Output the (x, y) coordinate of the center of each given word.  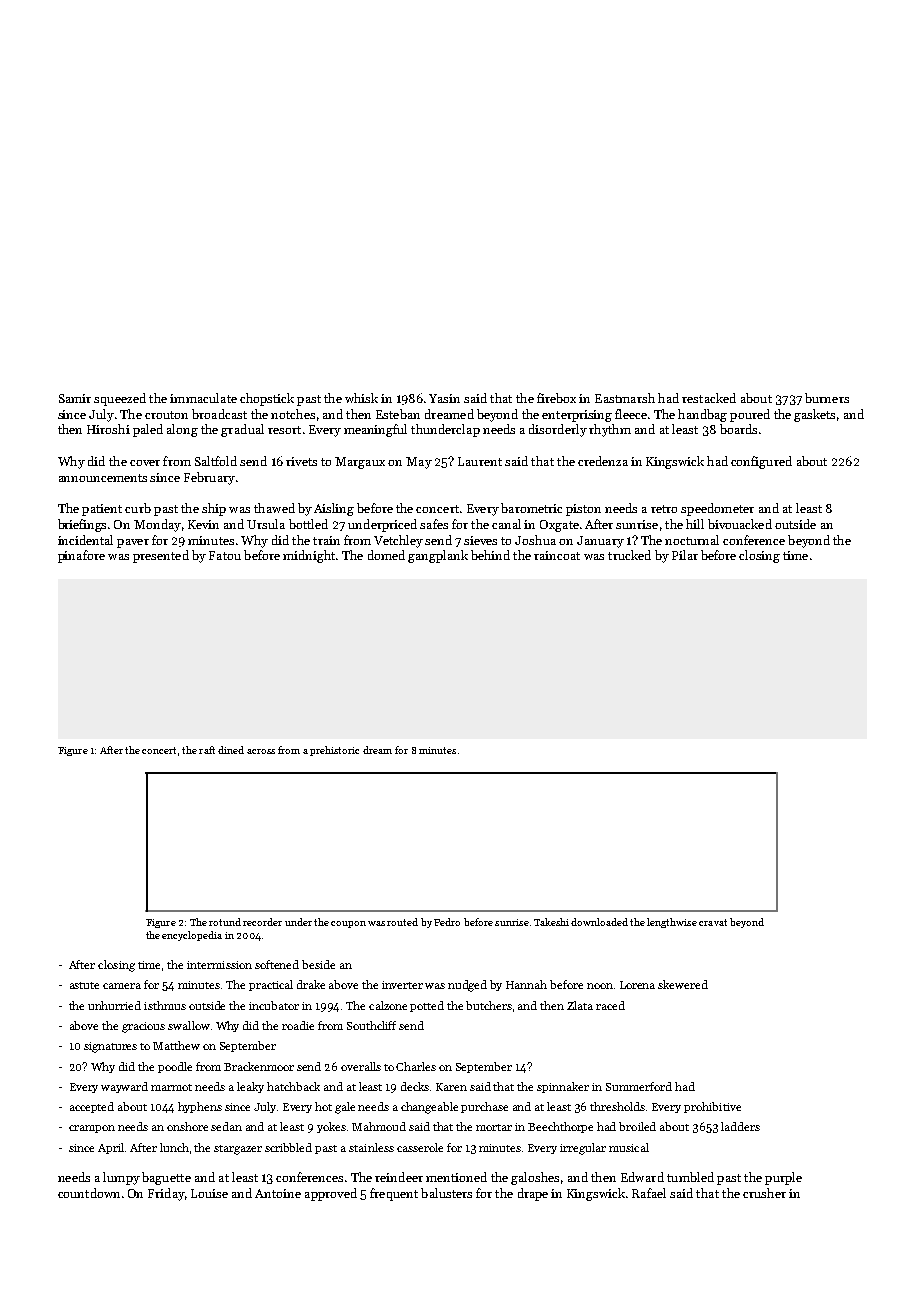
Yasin (444, 398)
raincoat (557, 555)
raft (207, 750)
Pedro (447, 922)
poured (750, 415)
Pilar (685, 555)
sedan (226, 1126)
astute (84, 985)
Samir (75, 398)
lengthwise (672, 923)
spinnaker (563, 1087)
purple (783, 1178)
